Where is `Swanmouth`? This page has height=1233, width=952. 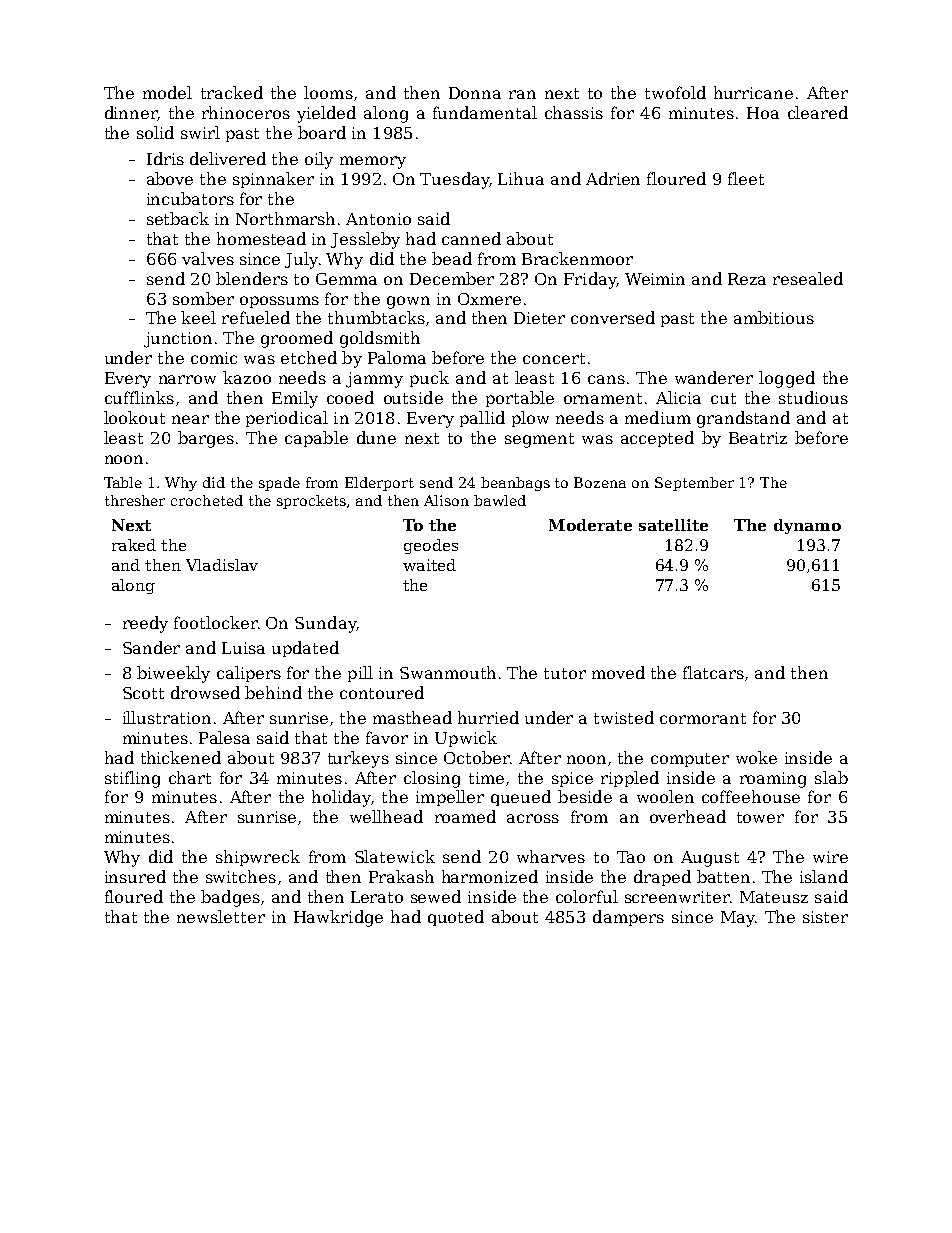
Swanmouth is located at coordinates (448, 672).
